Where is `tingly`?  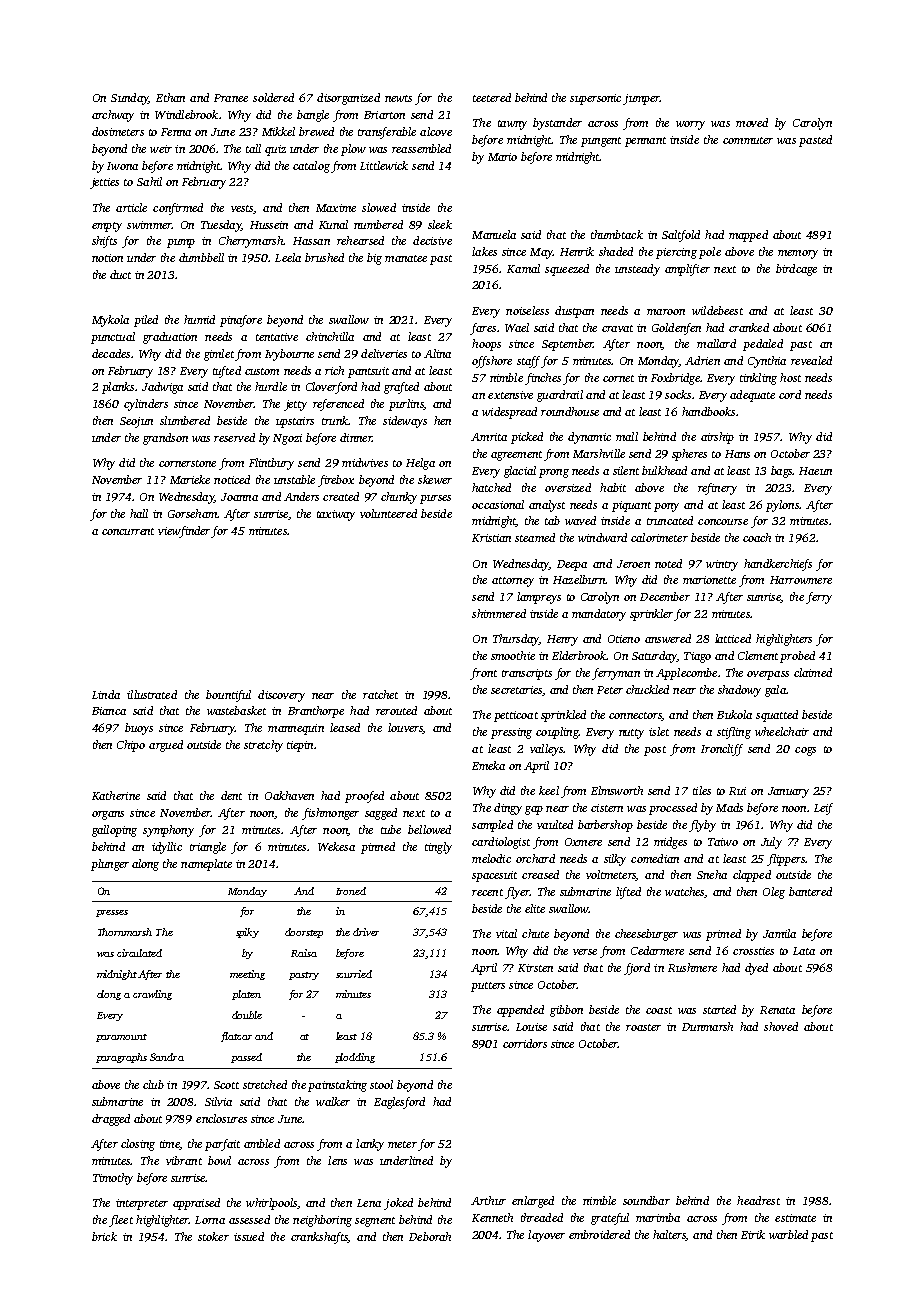 tingly is located at coordinates (438, 848).
